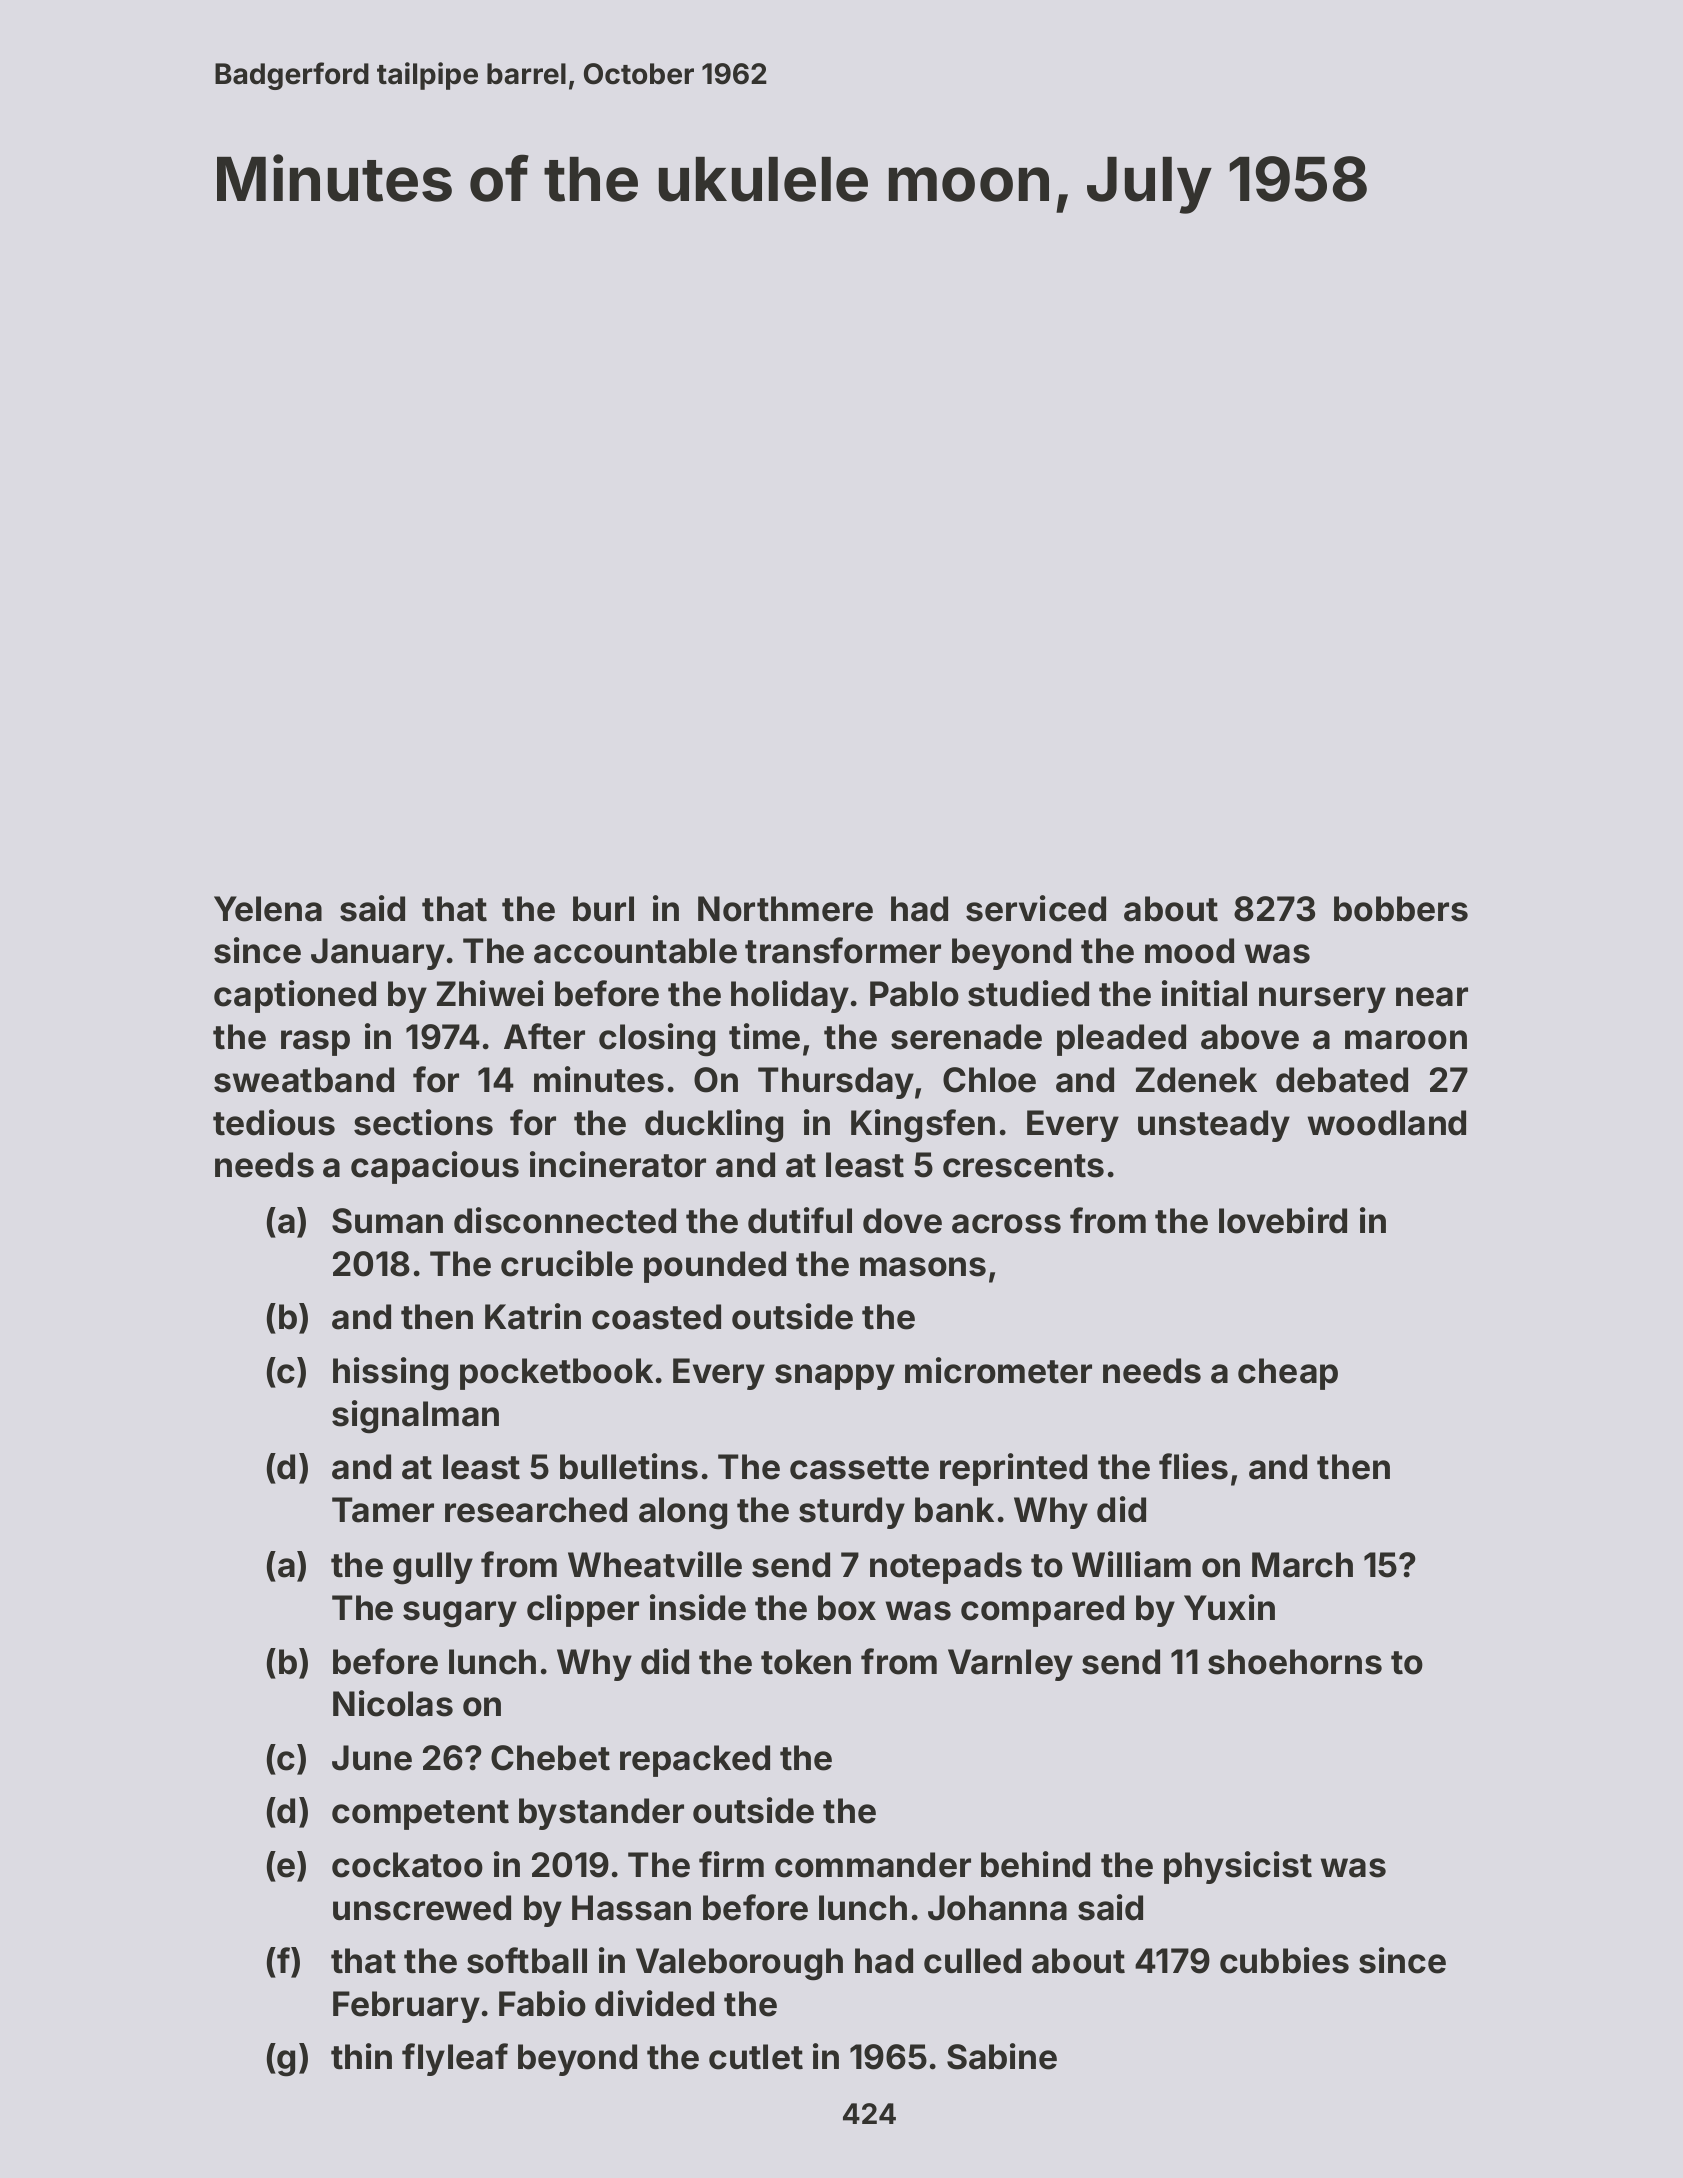 The height and width of the document is (2178, 1683). I want to click on thin, so click(361, 2056).
